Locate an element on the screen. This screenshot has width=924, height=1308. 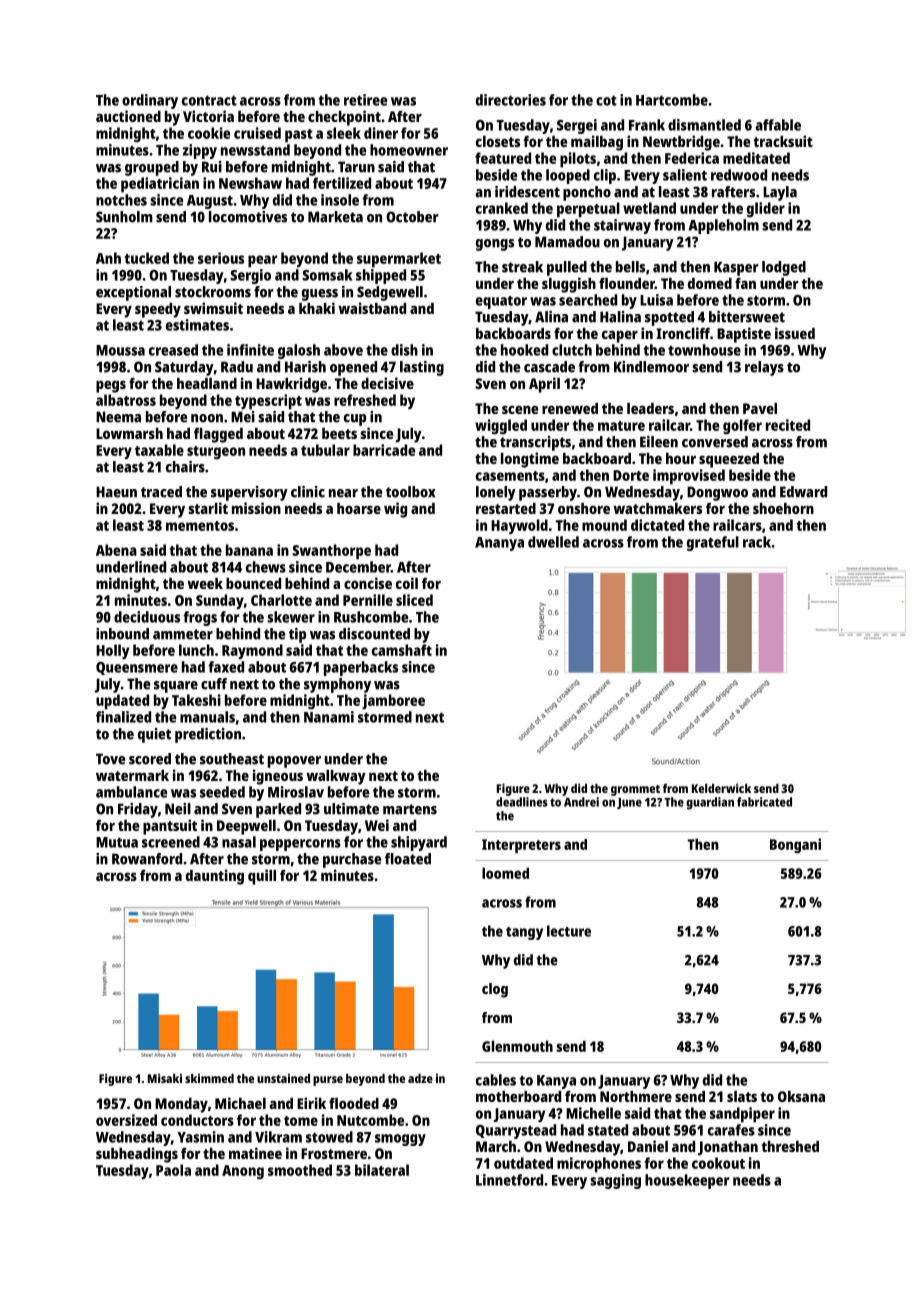
directories is located at coordinates (511, 100).
